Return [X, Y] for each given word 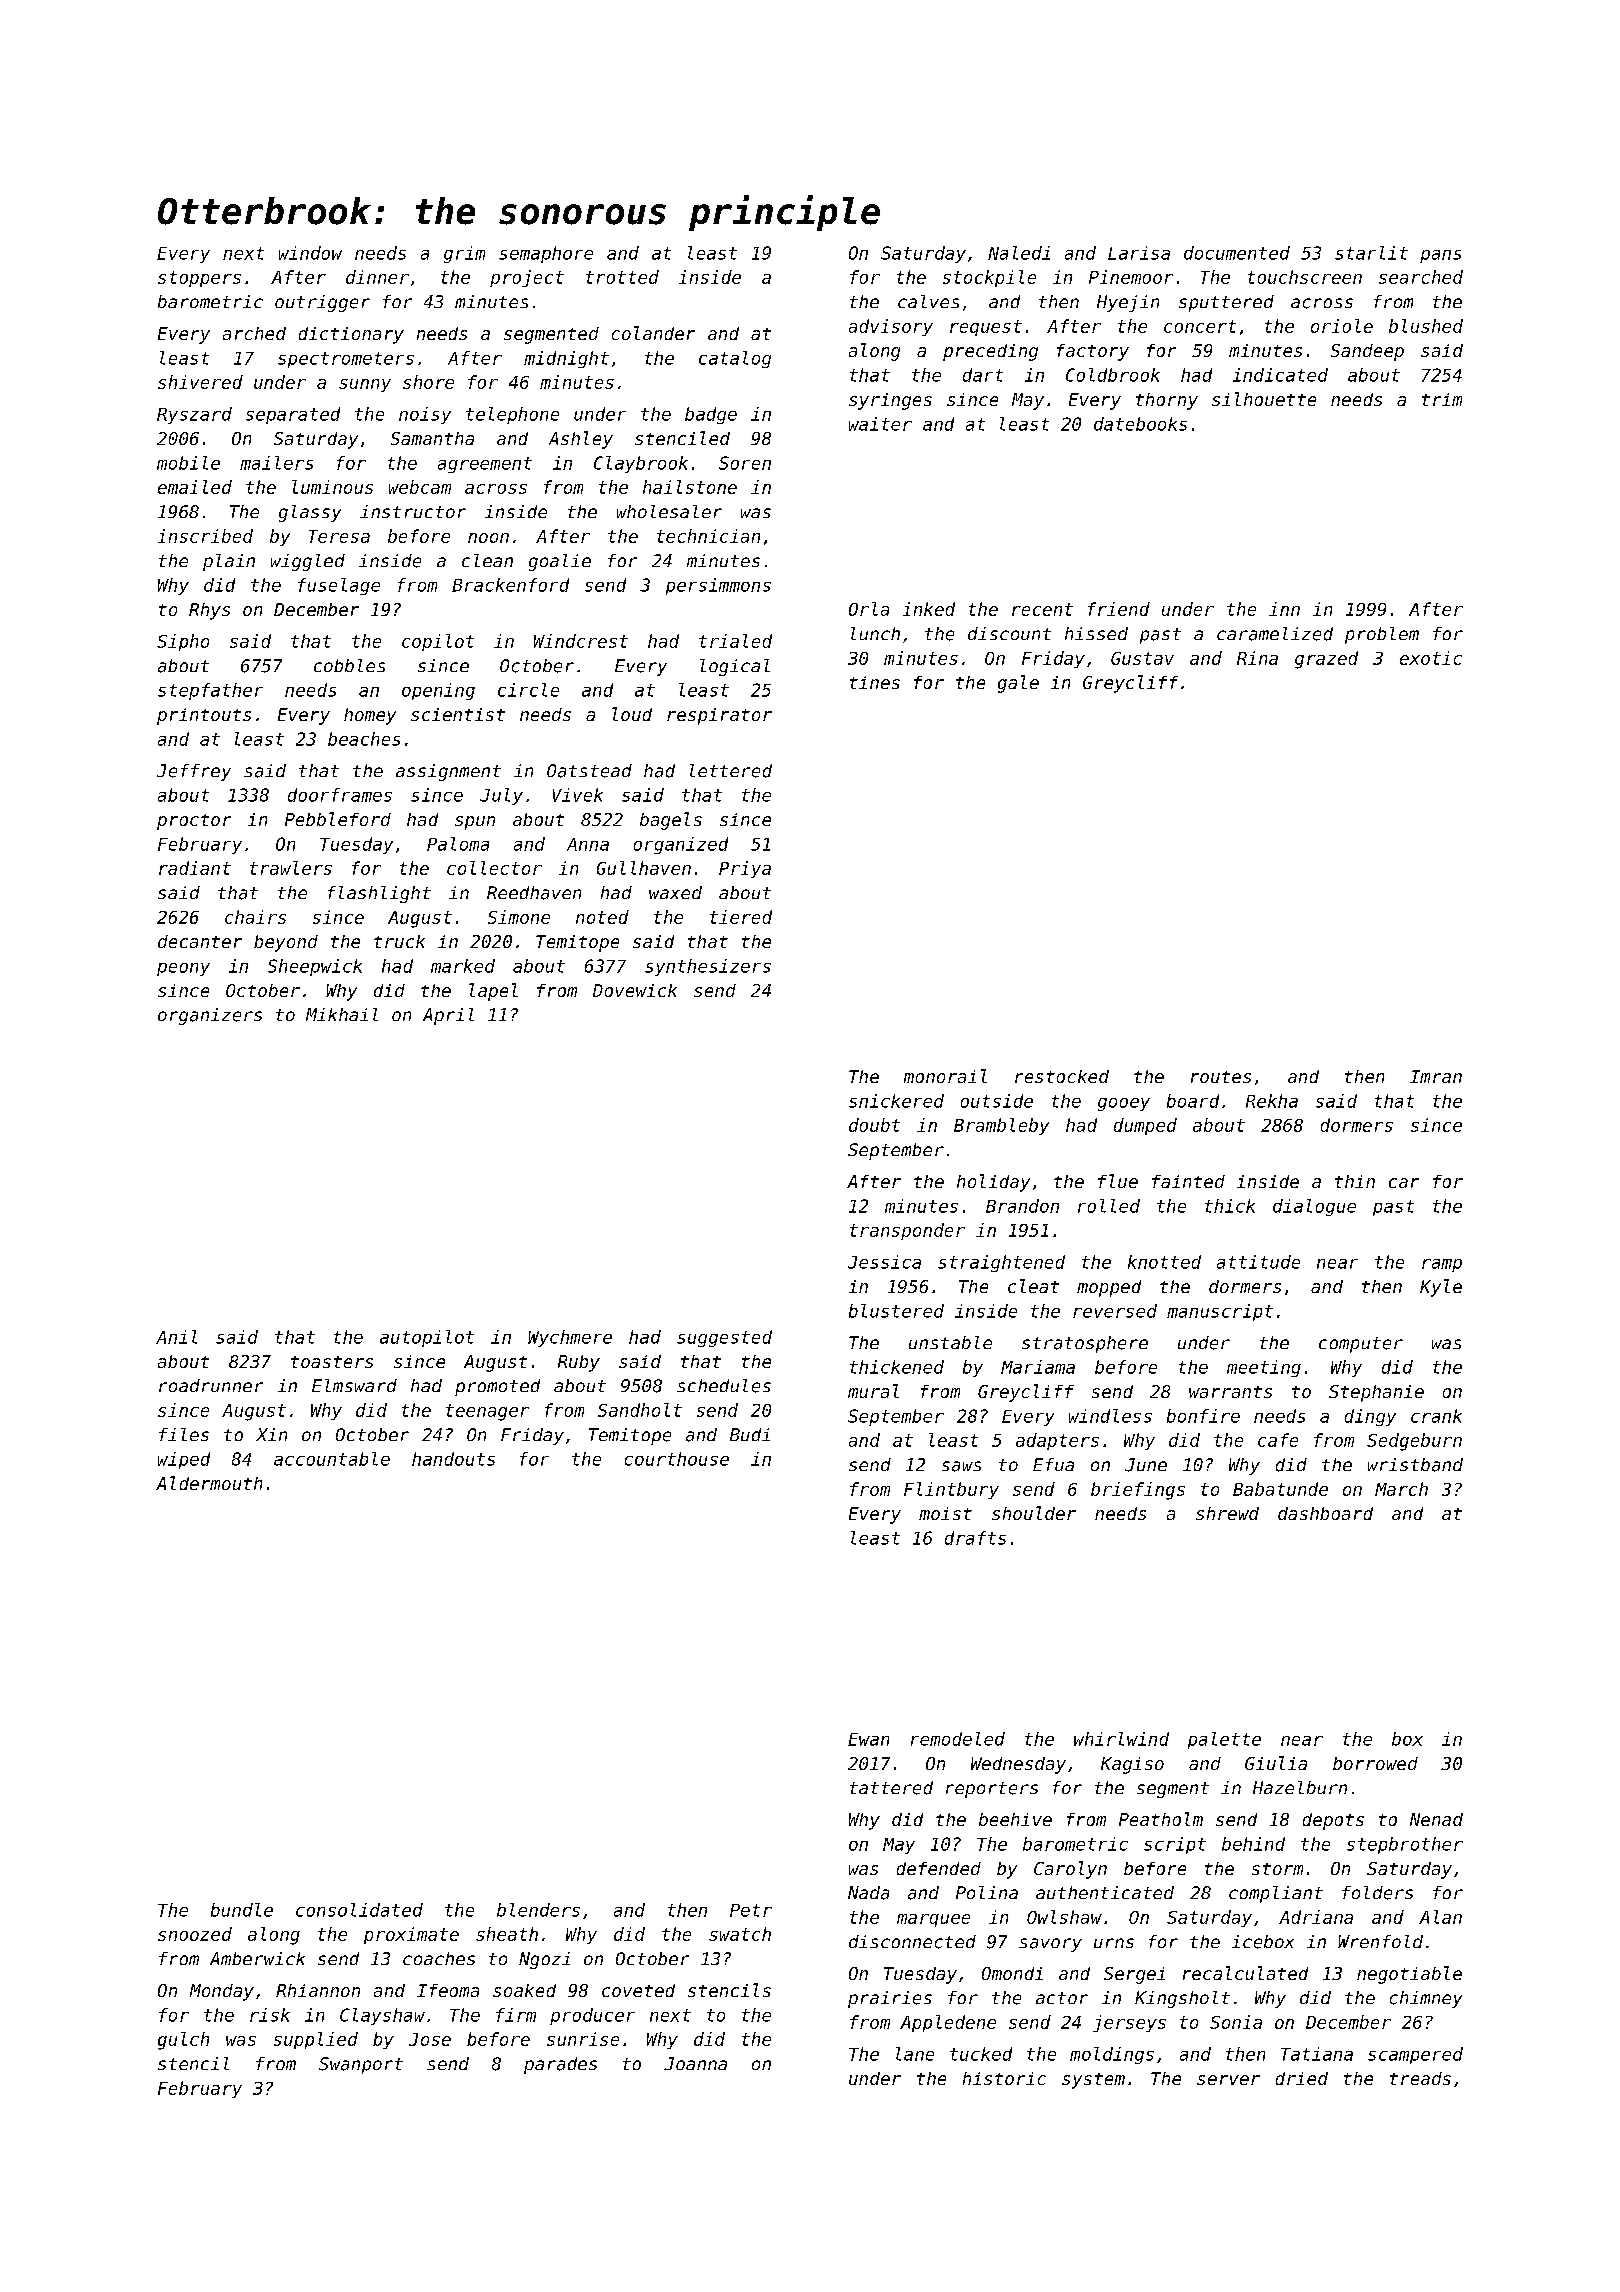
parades [560, 2065]
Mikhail [342, 1014]
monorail [945, 1076]
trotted [622, 277]
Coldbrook [1113, 375]
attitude [1258, 1262]
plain [229, 562]
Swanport [361, 2065]
